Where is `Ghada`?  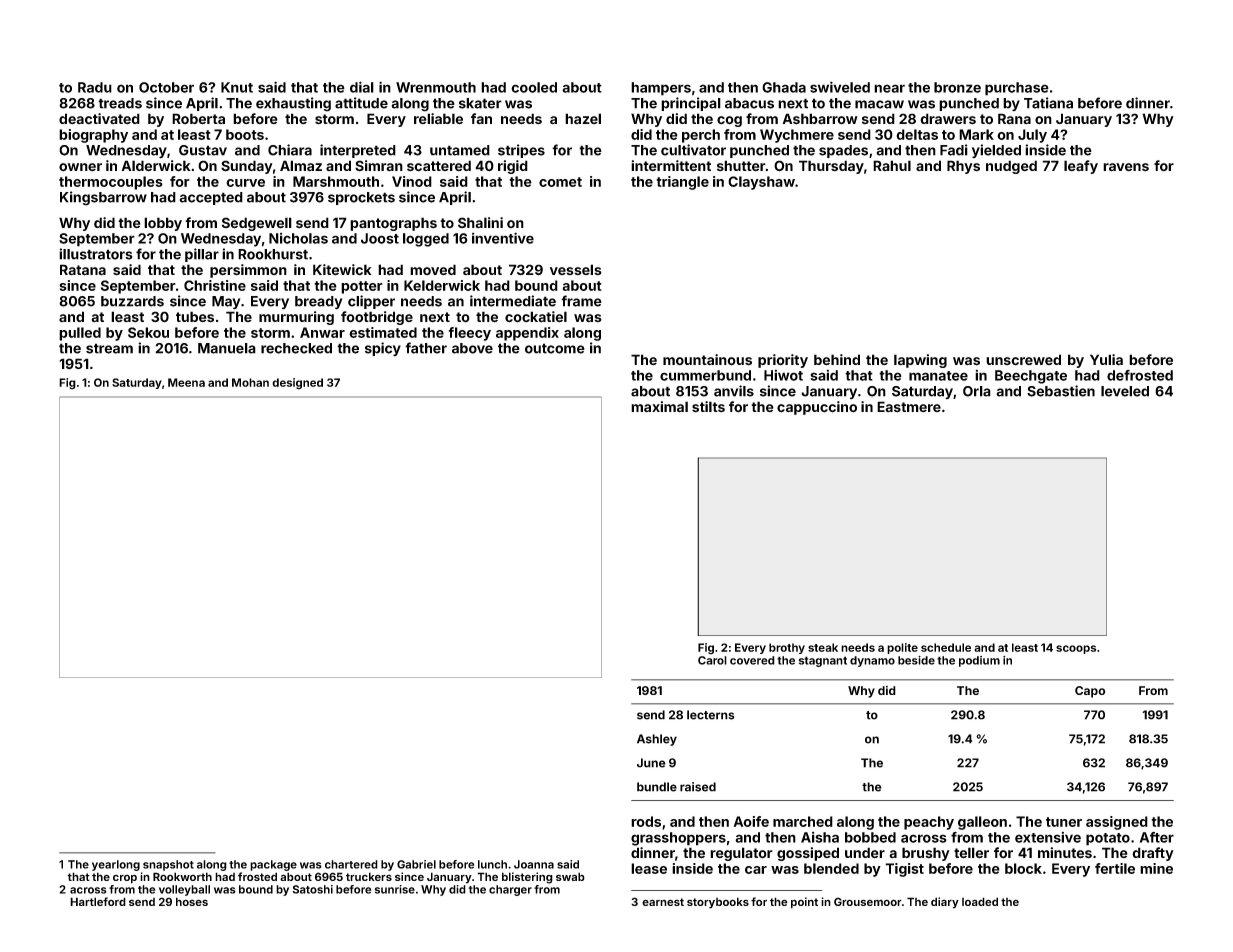 Ghada is located at coordinates (784, 87).
